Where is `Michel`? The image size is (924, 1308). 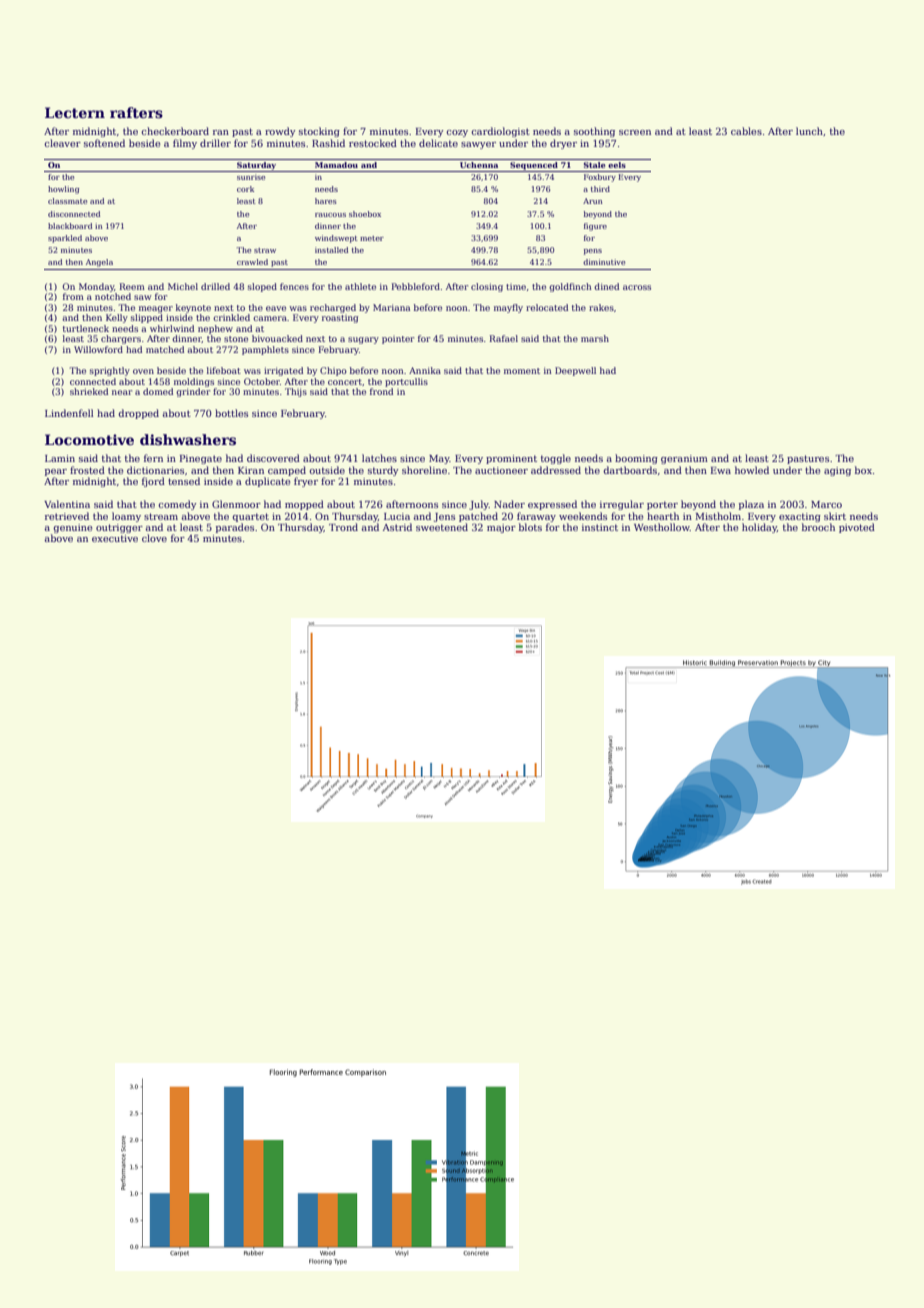 Michel is located at coordinates (183, 286).
